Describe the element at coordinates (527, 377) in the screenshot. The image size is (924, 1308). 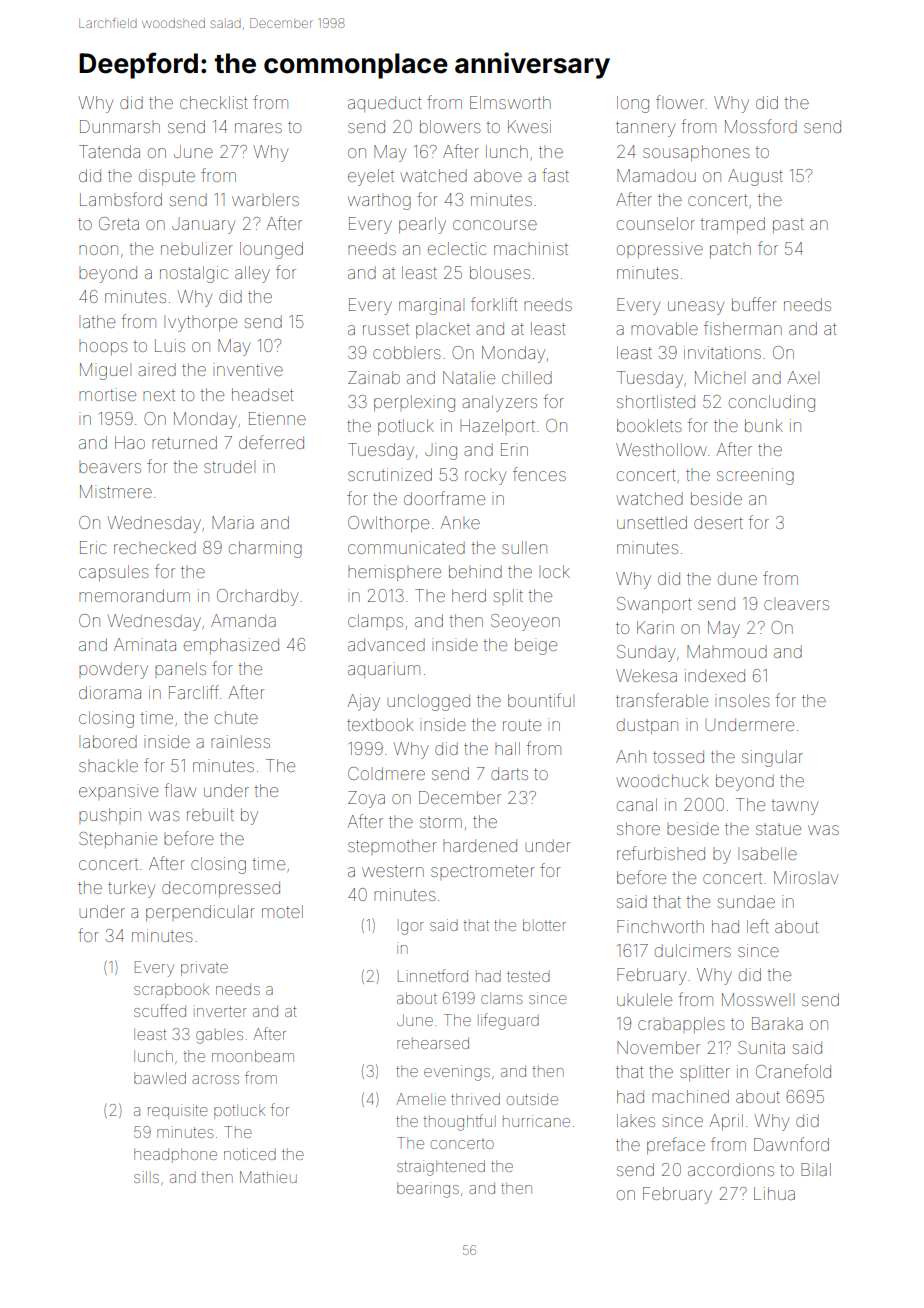
I see `chilled` at that location.
